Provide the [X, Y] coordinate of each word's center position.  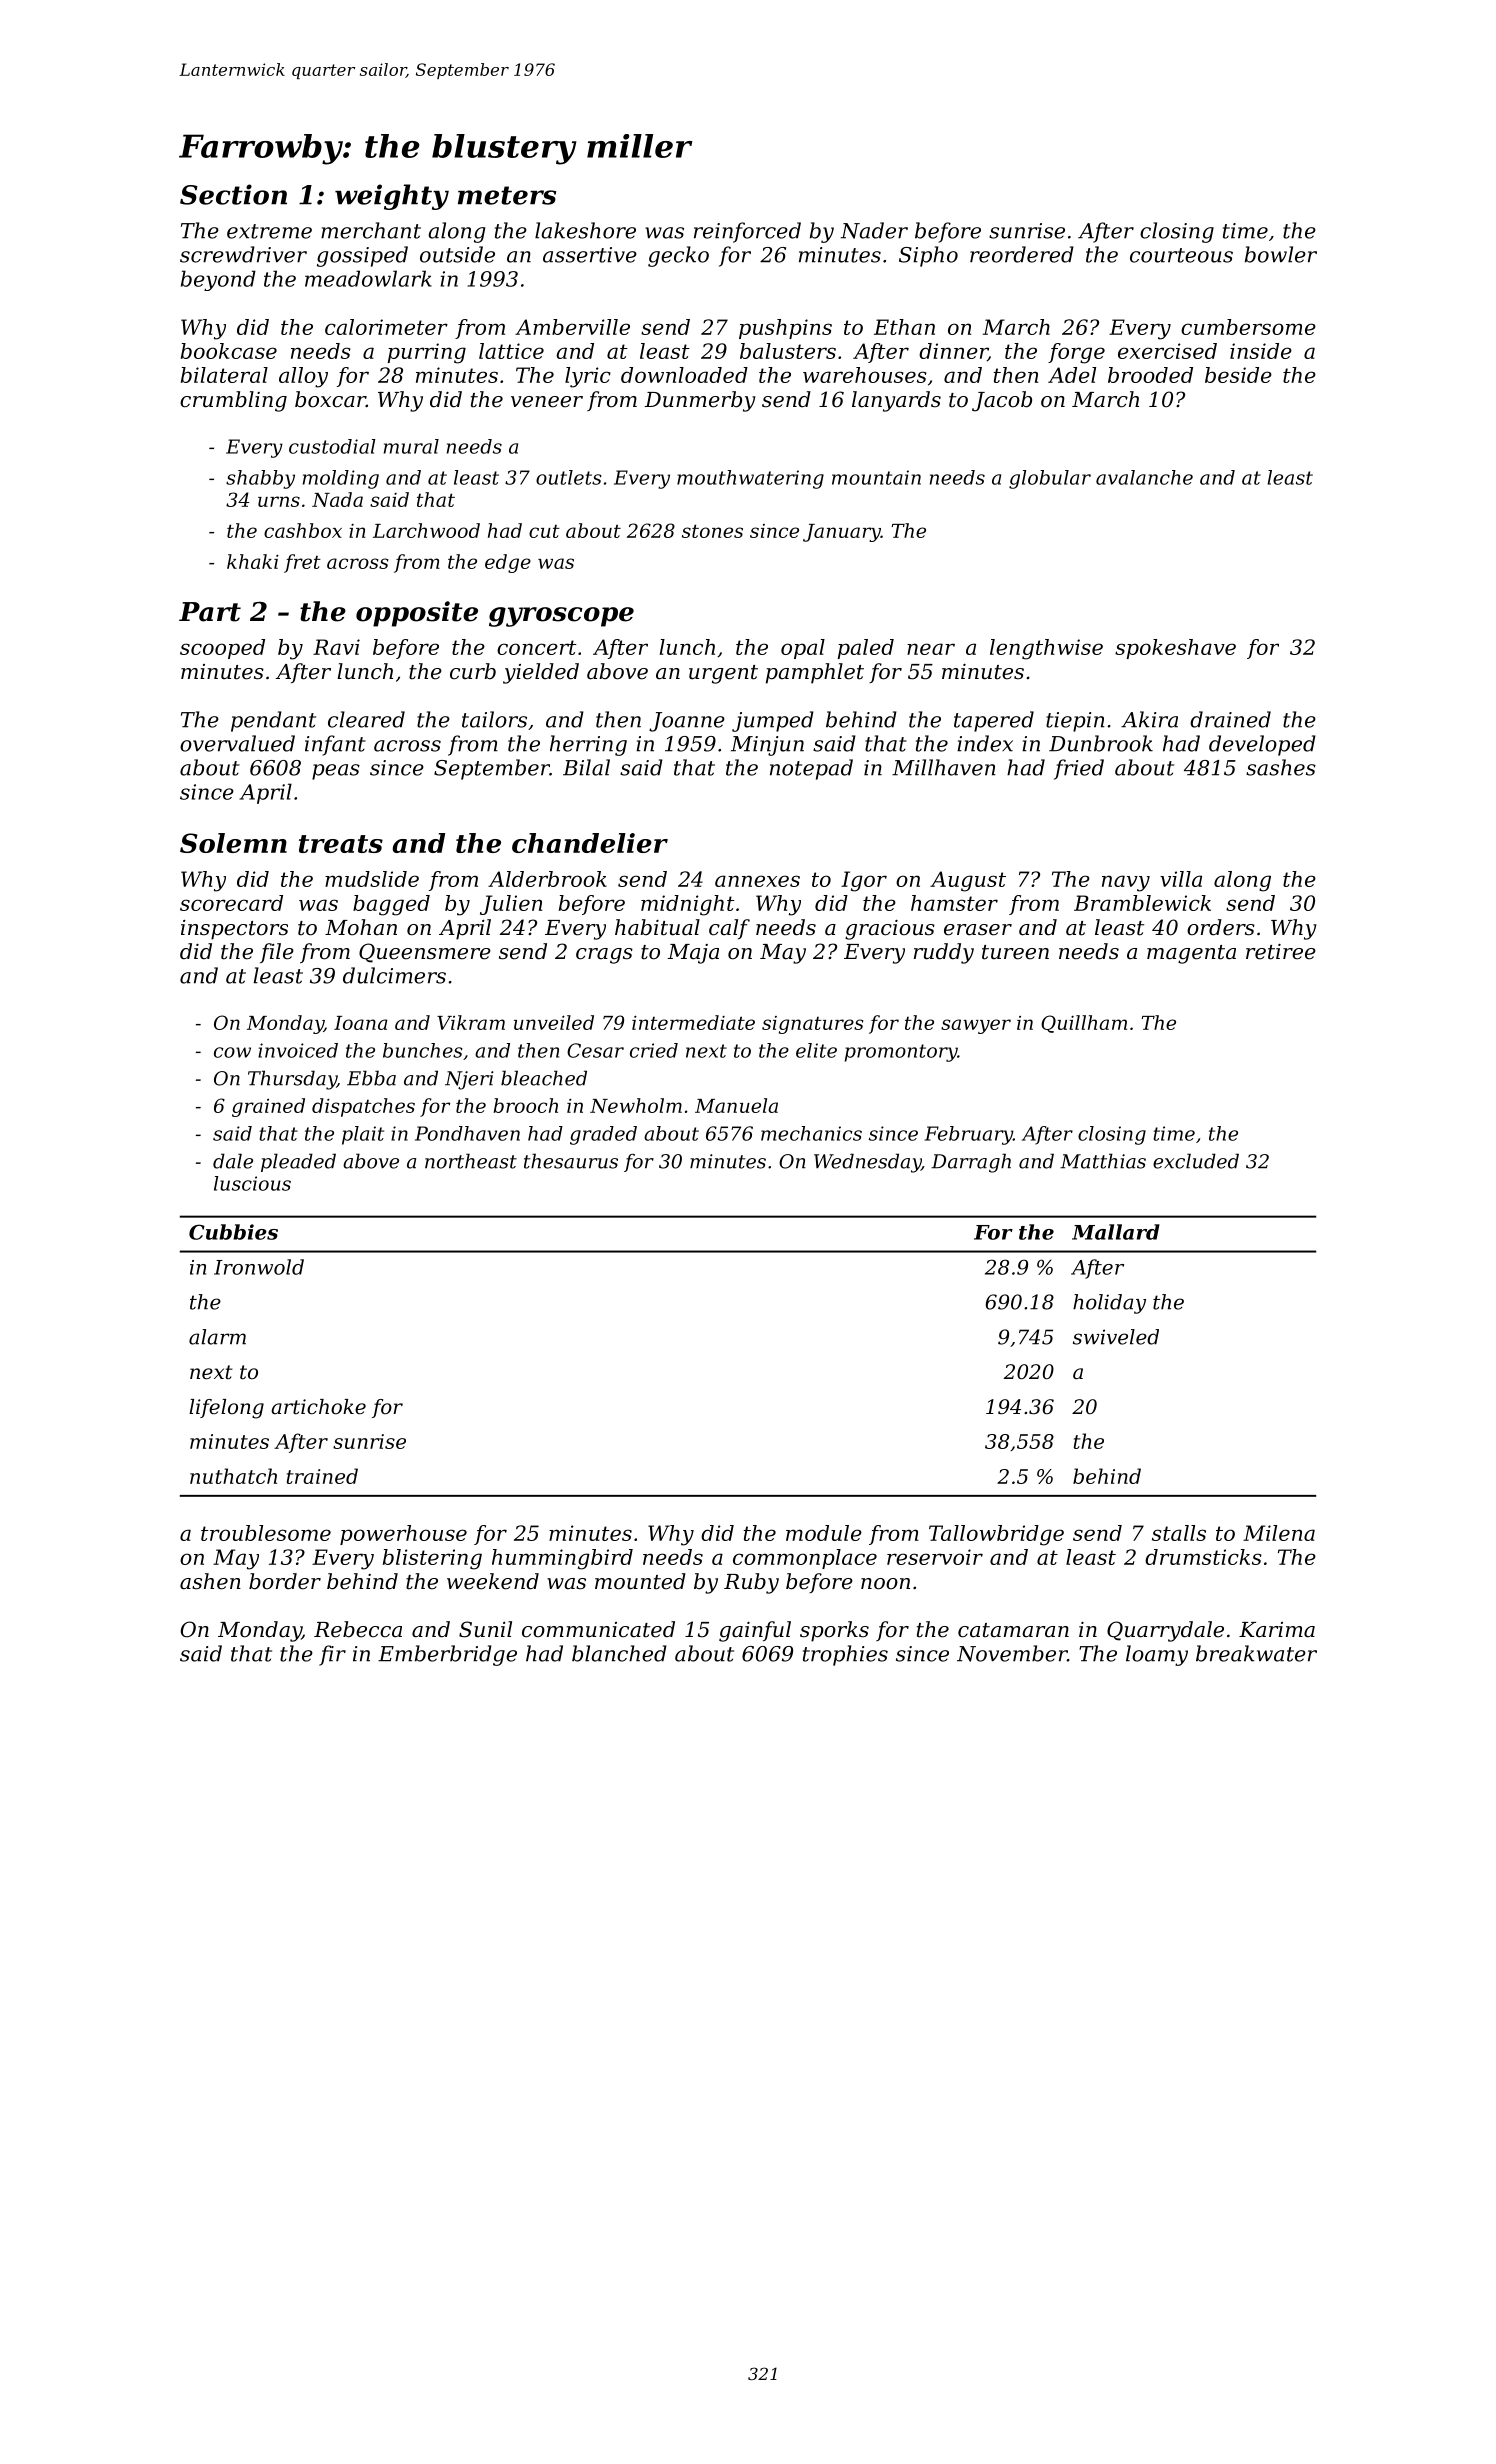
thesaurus [571, 1161]
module [824, 1533]
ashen [210, 1581]
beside [1238, 375]
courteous [1181, 255]
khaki [253, 561]
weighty [392, 197]
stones [712, 531]
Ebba [371, 1078]
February [969, 1135]
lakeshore [585, 230]
